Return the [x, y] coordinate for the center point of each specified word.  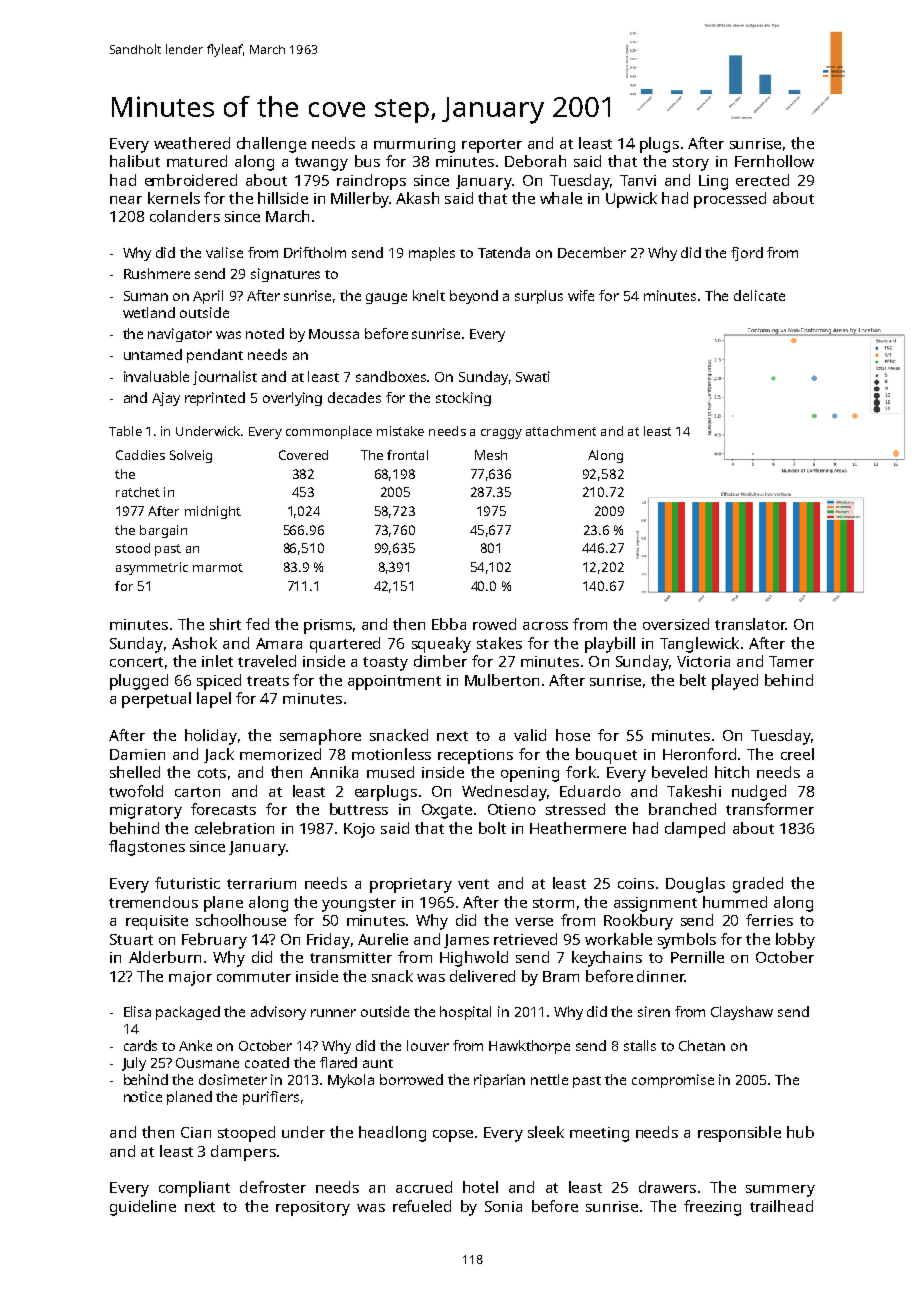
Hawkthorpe [529, 1047]
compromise [673, 1081]
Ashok [194, 643]
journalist [225, 378]
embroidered [191, 180]
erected [762, 180]
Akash [417, 198]
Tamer [791, 661]
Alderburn [165, 957]
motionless [391, 754]
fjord [747, 254]
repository [313, 1208]
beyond [474, 297]
